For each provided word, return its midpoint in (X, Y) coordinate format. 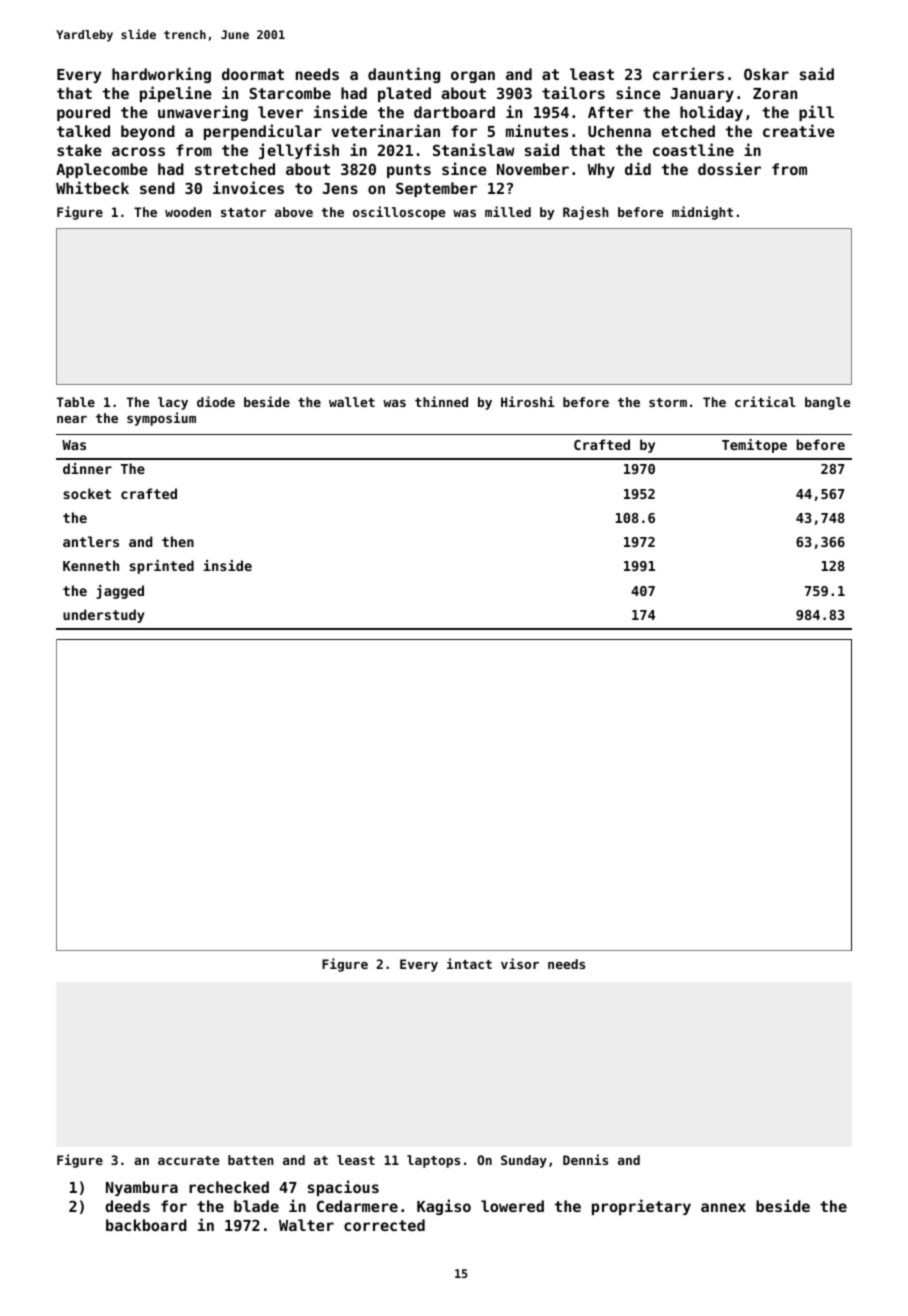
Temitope (754, 446)
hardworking (161, 75)
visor (520, 963)
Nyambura (142, 1188)
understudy (104, 616)
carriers (688, 73)
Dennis (585, 1159)
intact (469, 963)
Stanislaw (474, 149)
